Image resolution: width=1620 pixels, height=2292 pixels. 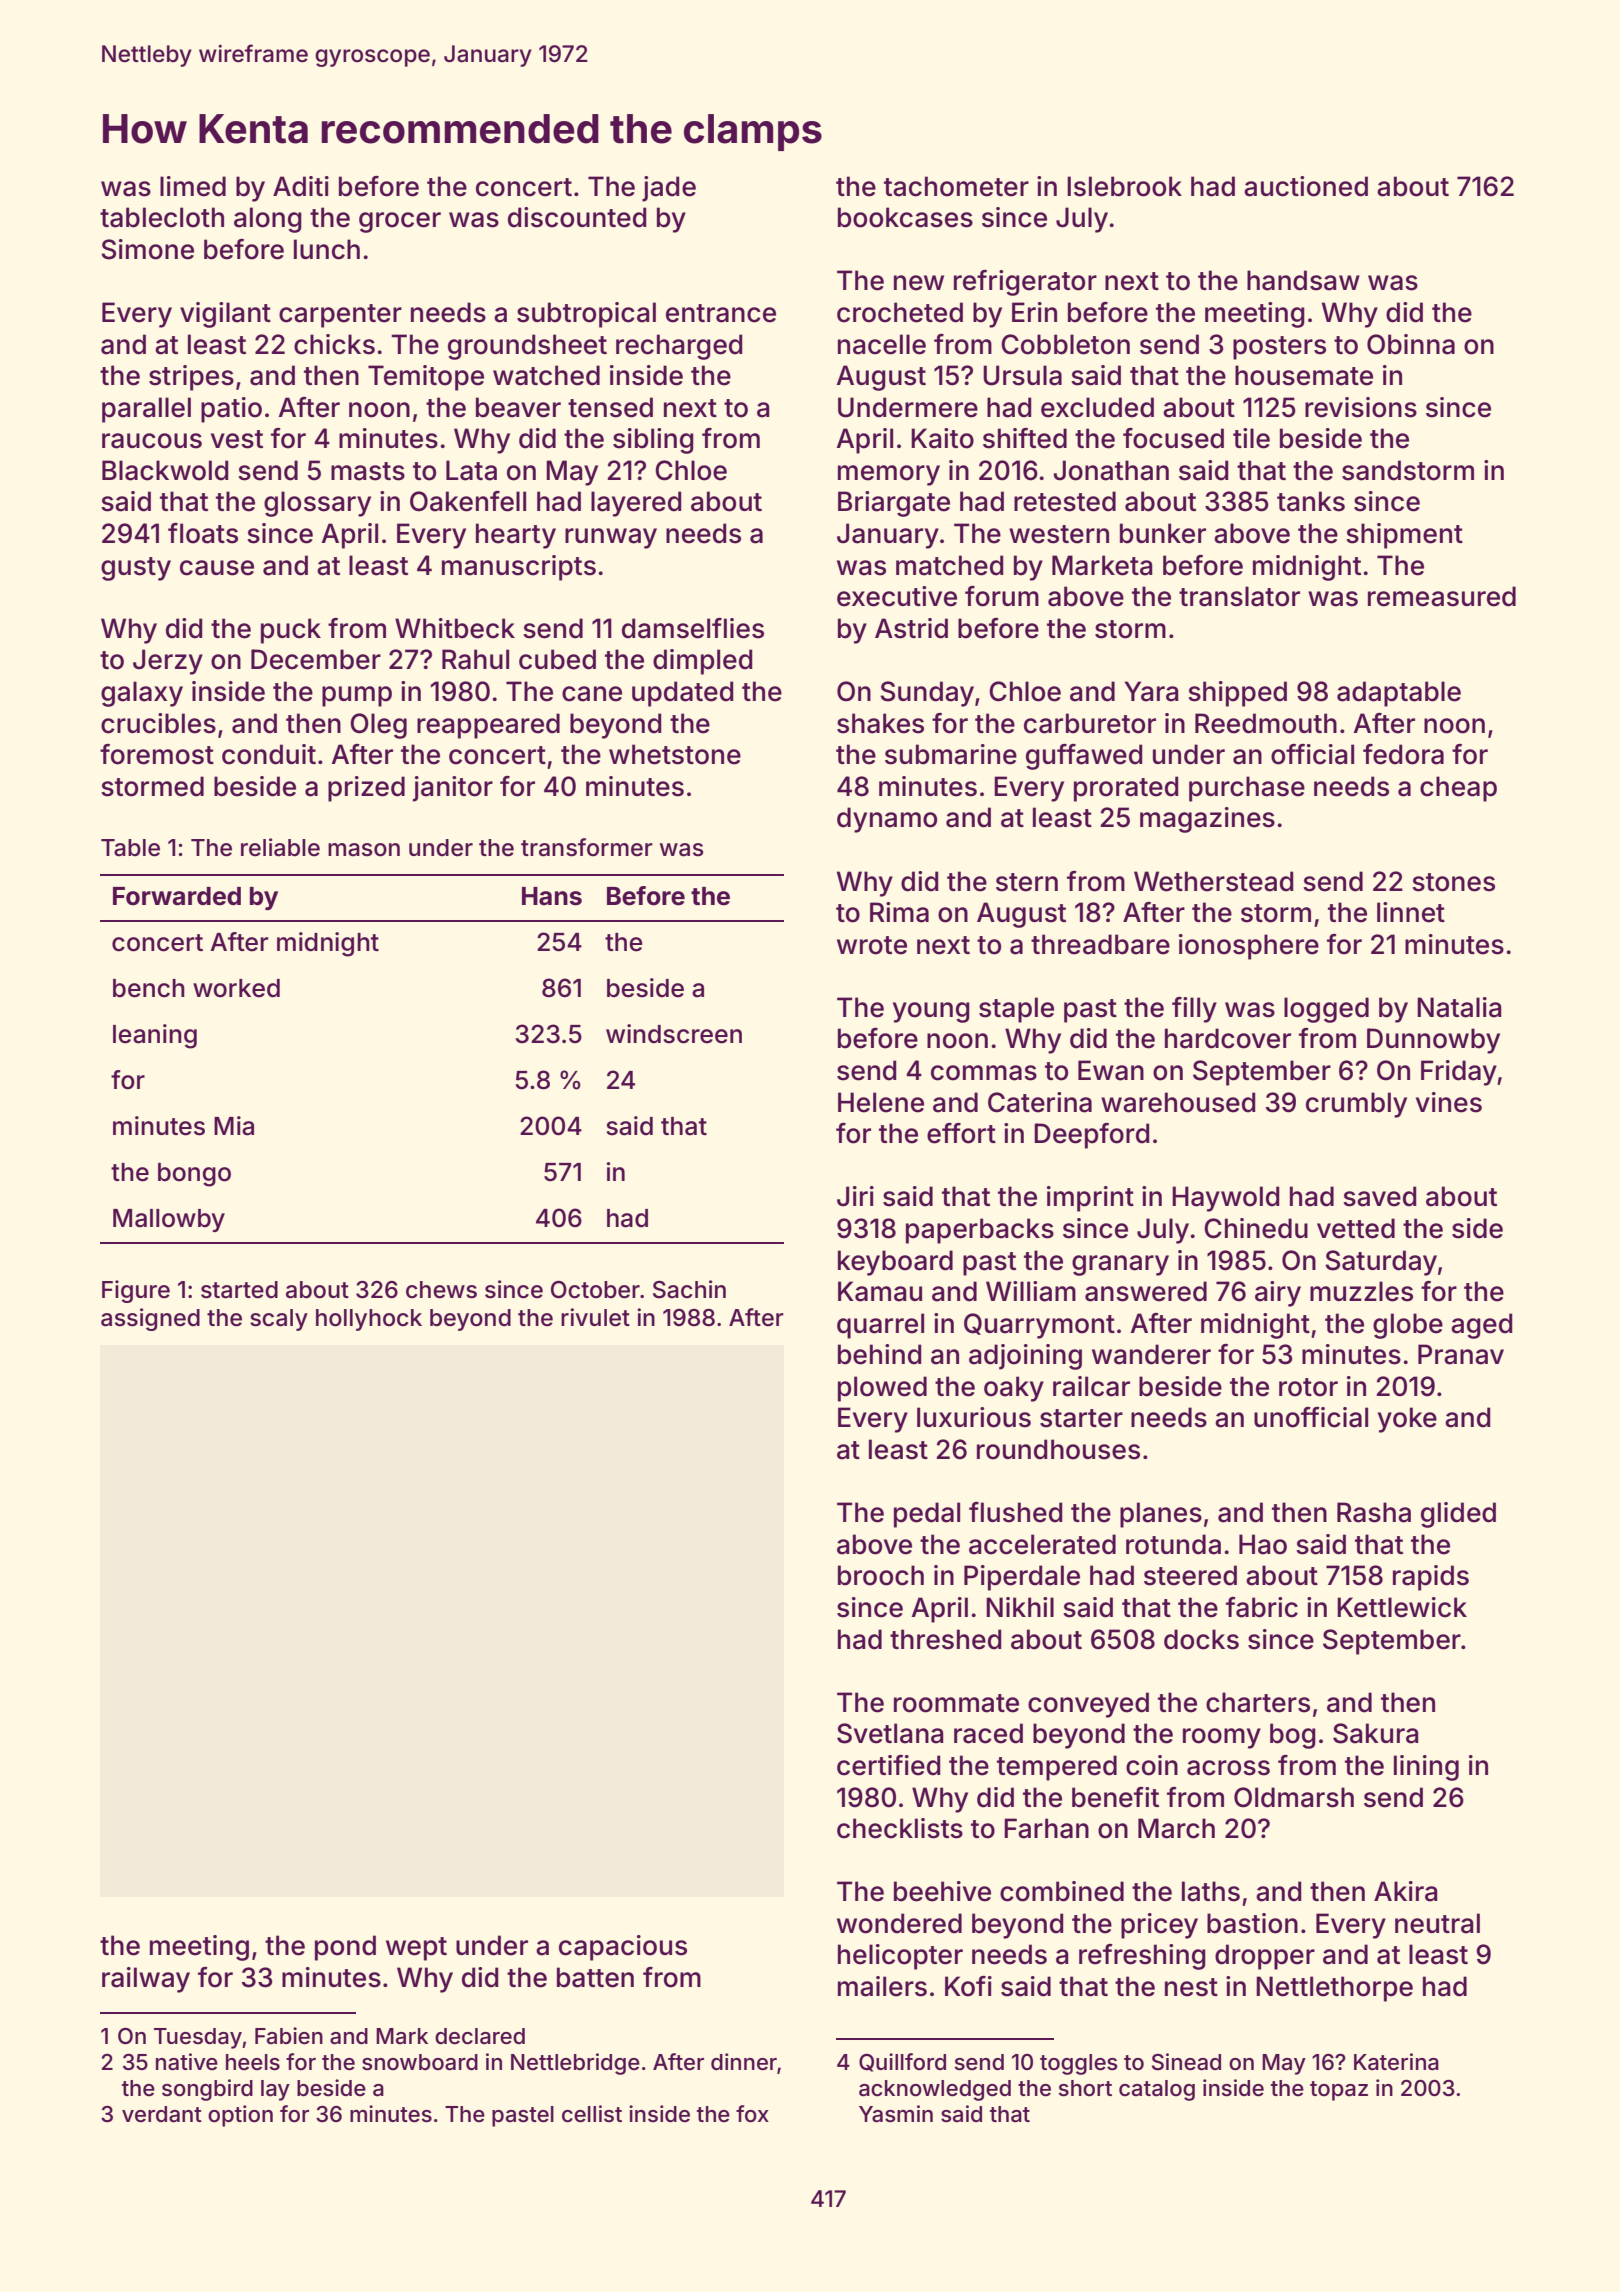 What do you see at coordinates (950, 565) in the screenshot?
I see `matched` at bounding box center [950, 565].
